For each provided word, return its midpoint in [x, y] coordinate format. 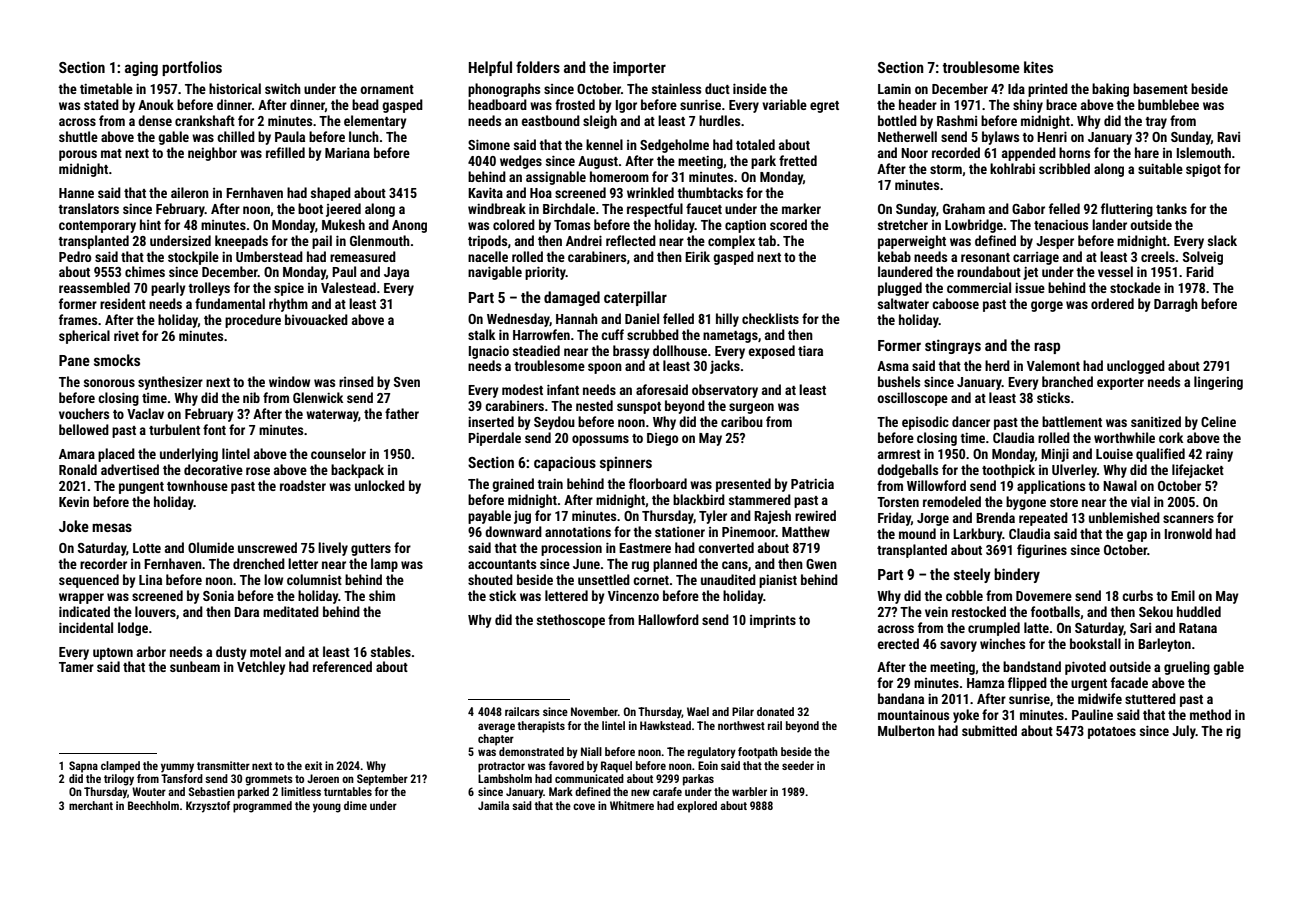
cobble [964, 595]
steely [972, 575]
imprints [773, 621]
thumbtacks [710, 192]
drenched [259, 563]
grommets [269, 780]
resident [123, 303]
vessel [1115, 271]
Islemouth [1204, 152]
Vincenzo [633, 595]
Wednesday [518, 320]
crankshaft [205, 120]
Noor [914, 153]
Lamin [894, 89]
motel [265, 651]
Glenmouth [380, 240]
